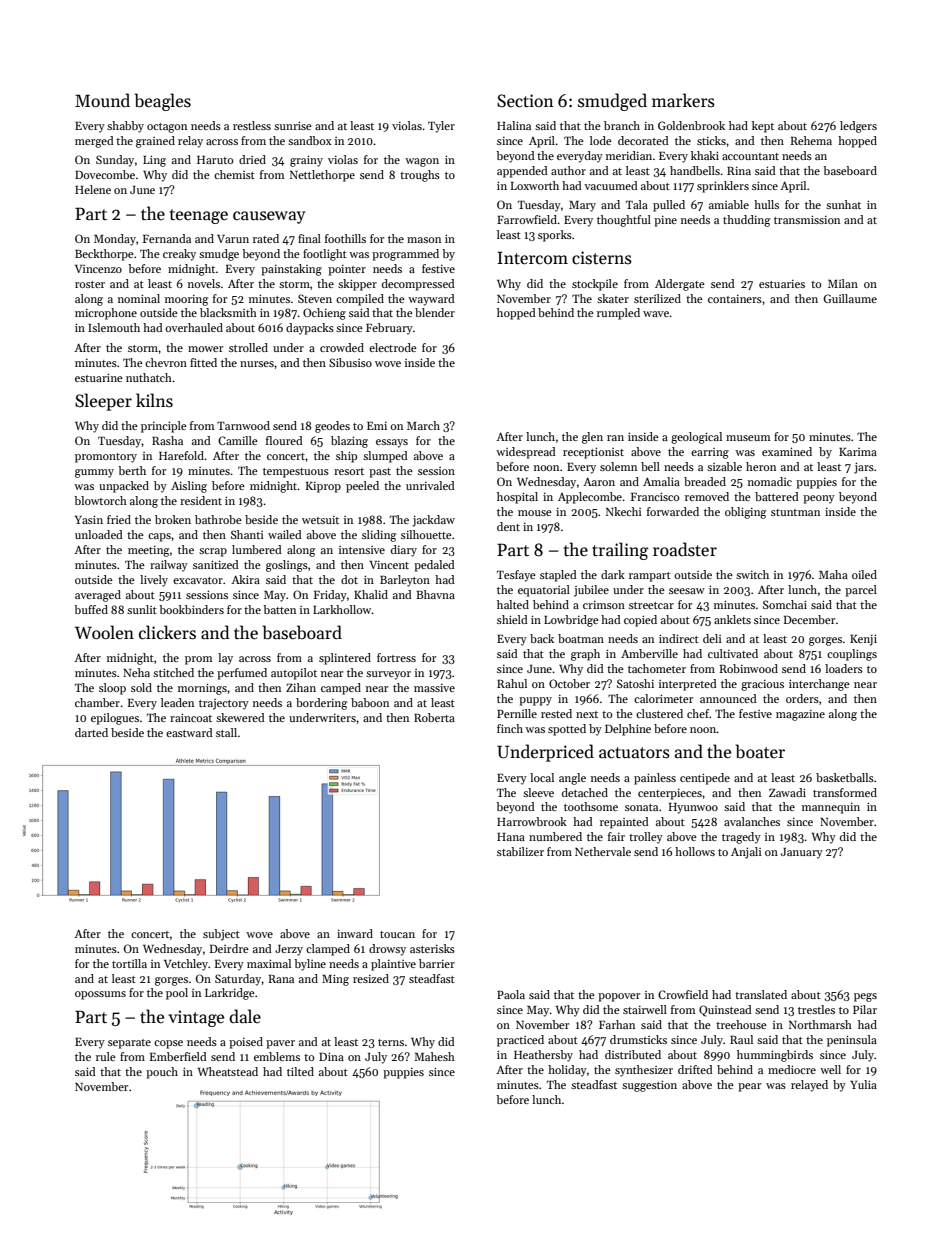 This screenshot has height=1233, width=952. Describe the element at coordinates (535, 513) in the screenshot. I see `mouse` at that location.
